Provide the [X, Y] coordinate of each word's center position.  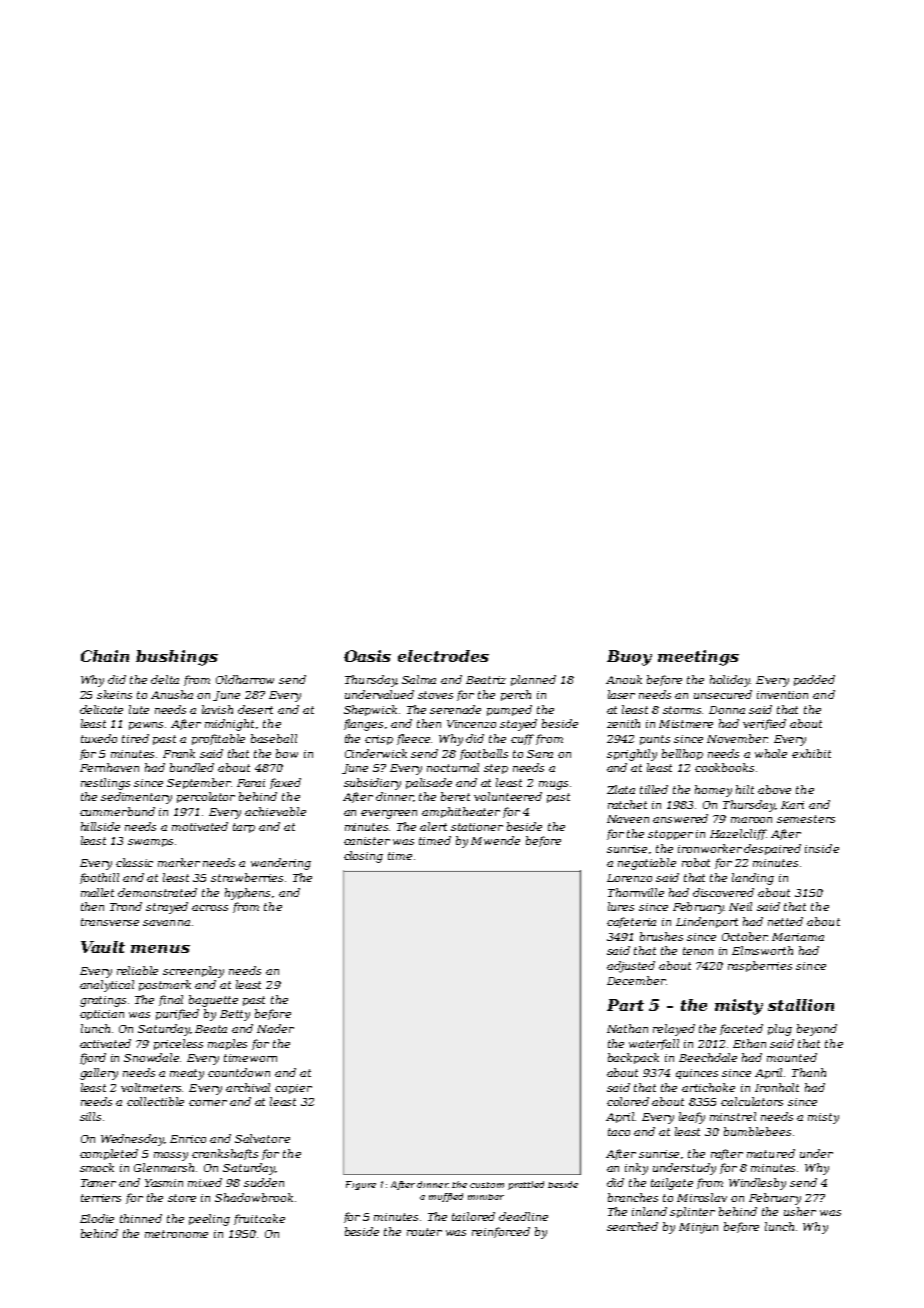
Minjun [698, 1228]
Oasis [367, 656]
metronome [176, 1234]
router [424, 1232]
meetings [698, 658]
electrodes [443, 656]
